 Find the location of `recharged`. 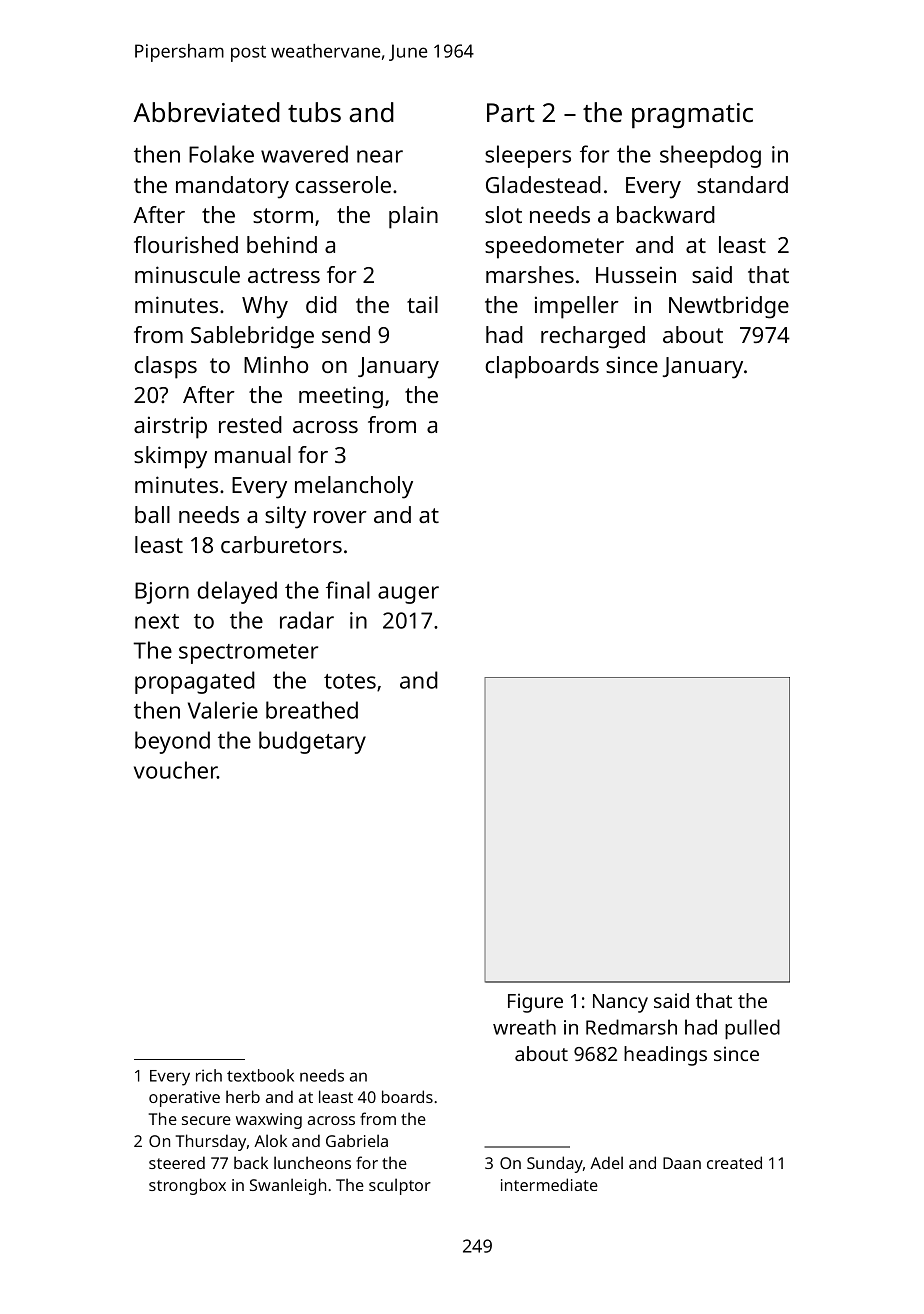

recharged is located at coordinates (593, 337).
